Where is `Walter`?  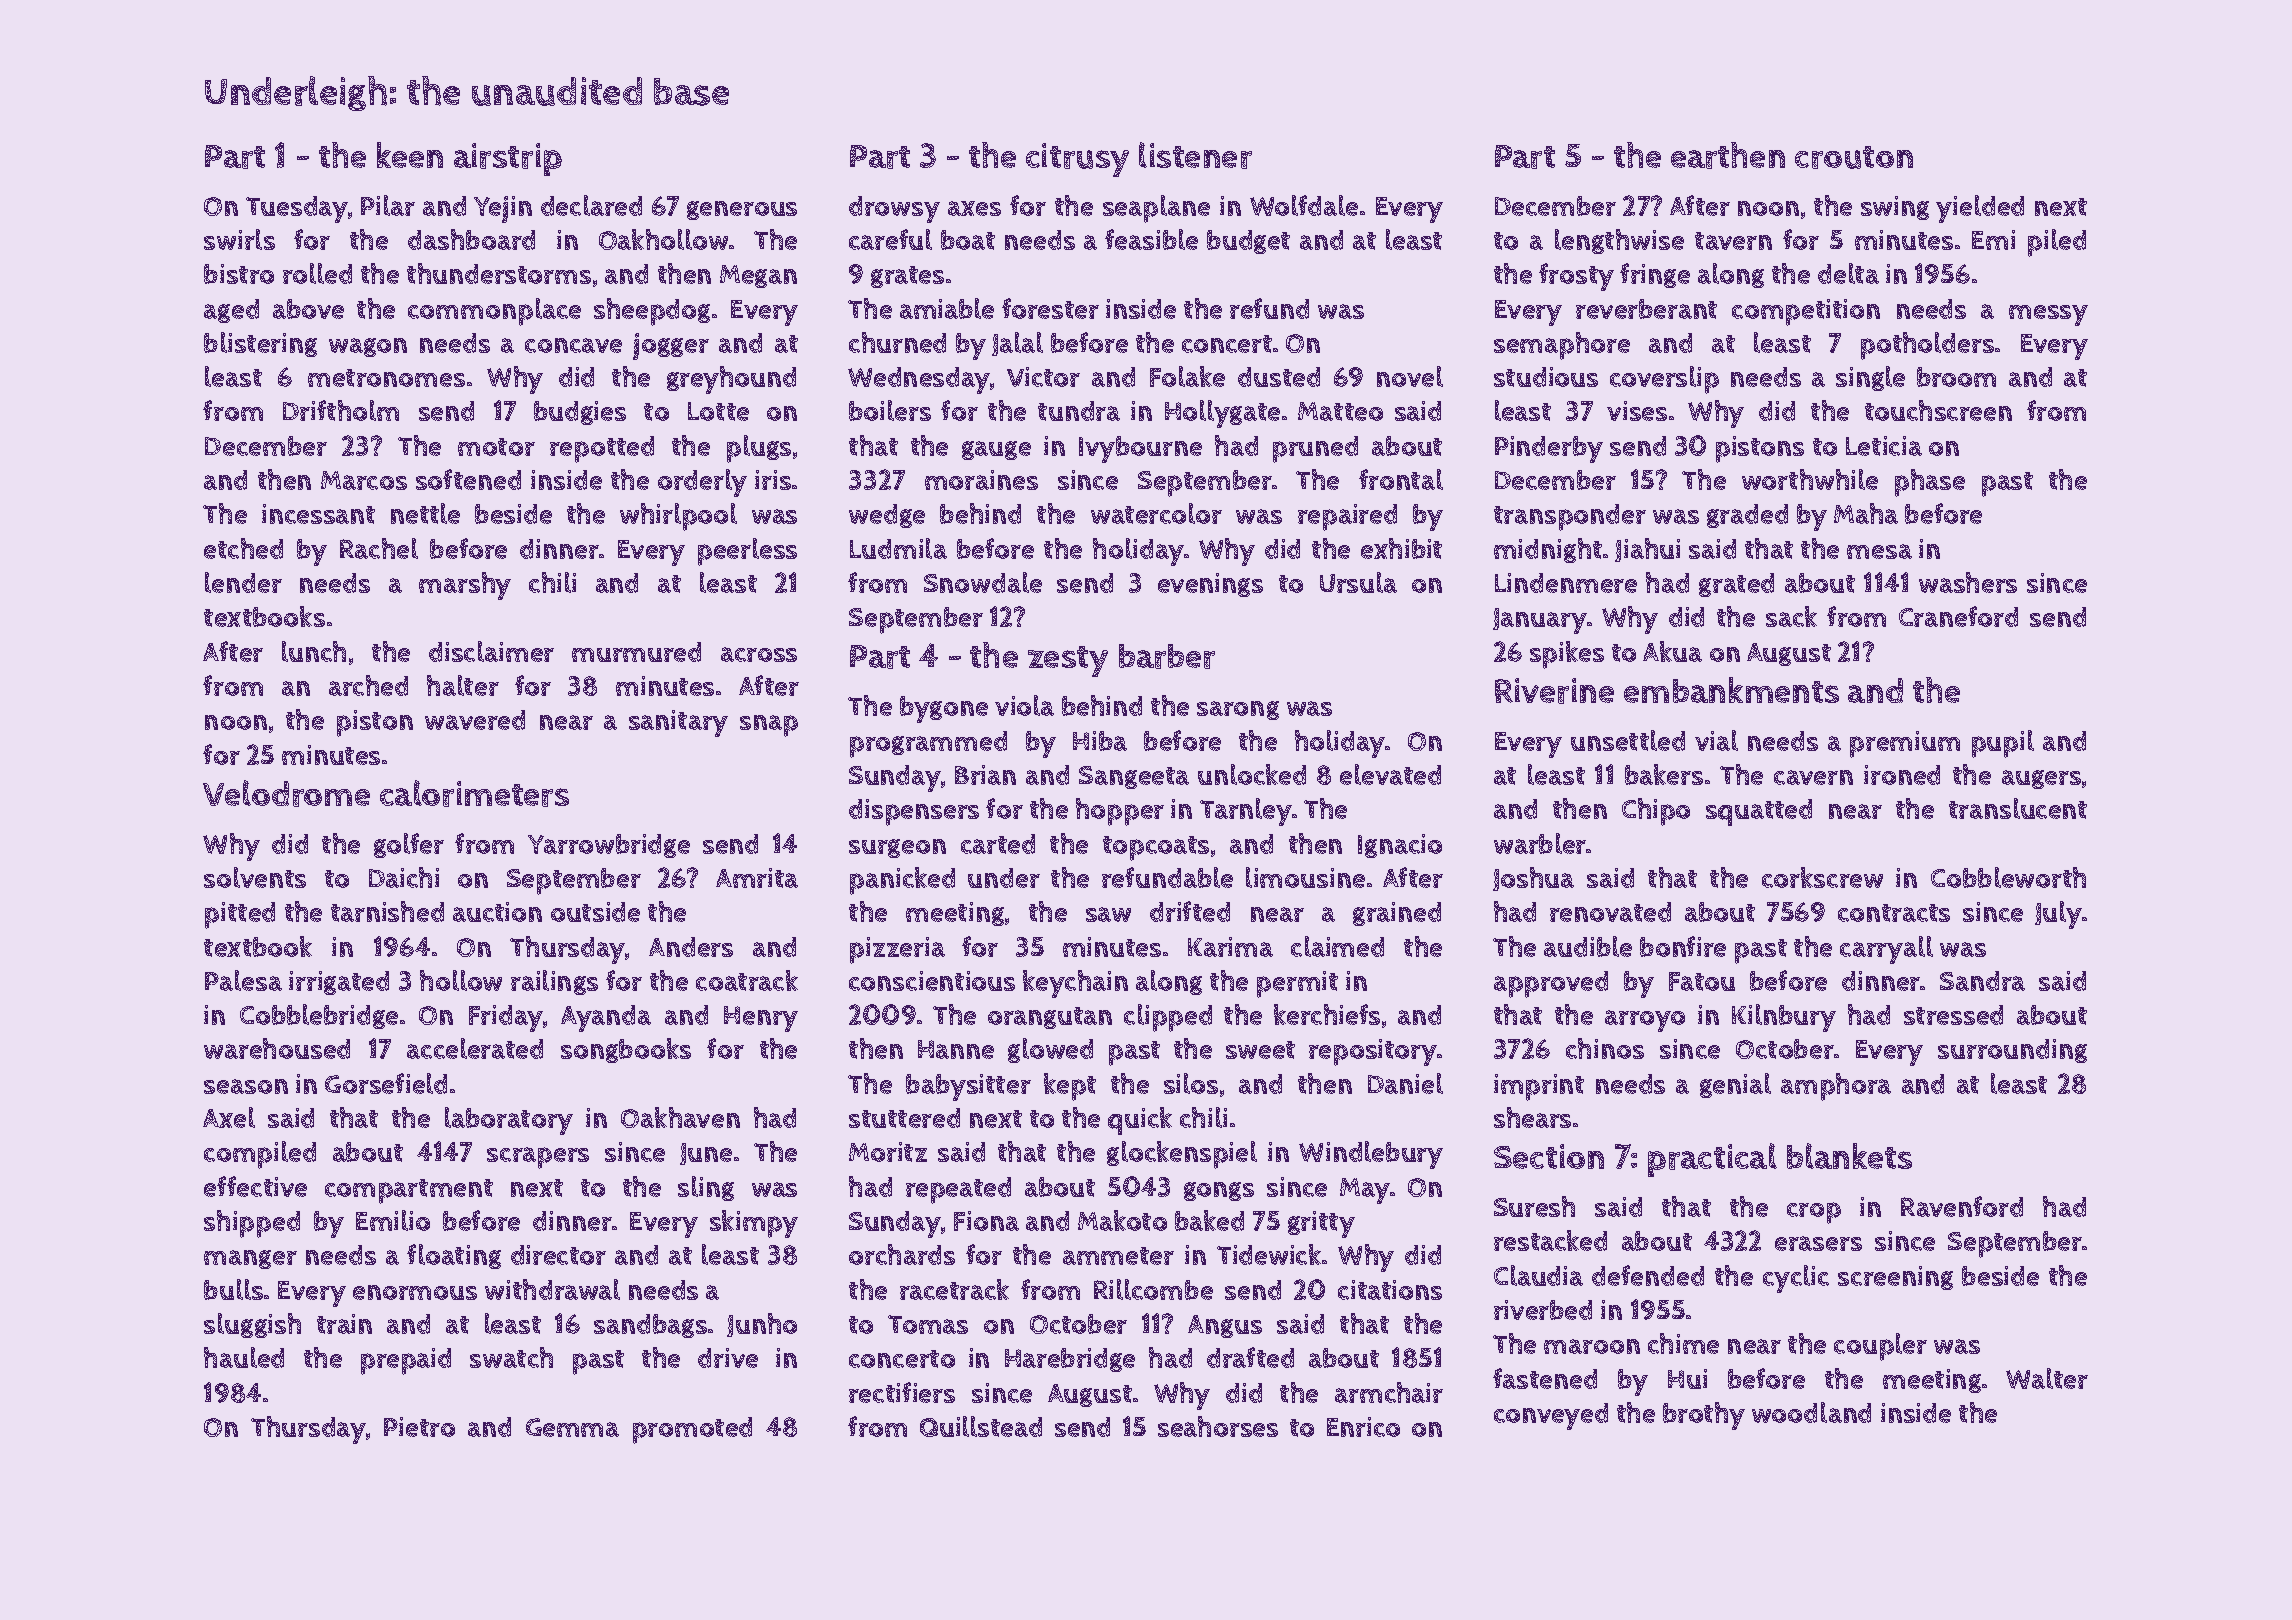 Walter is located at coordinates (2047, 1378).
